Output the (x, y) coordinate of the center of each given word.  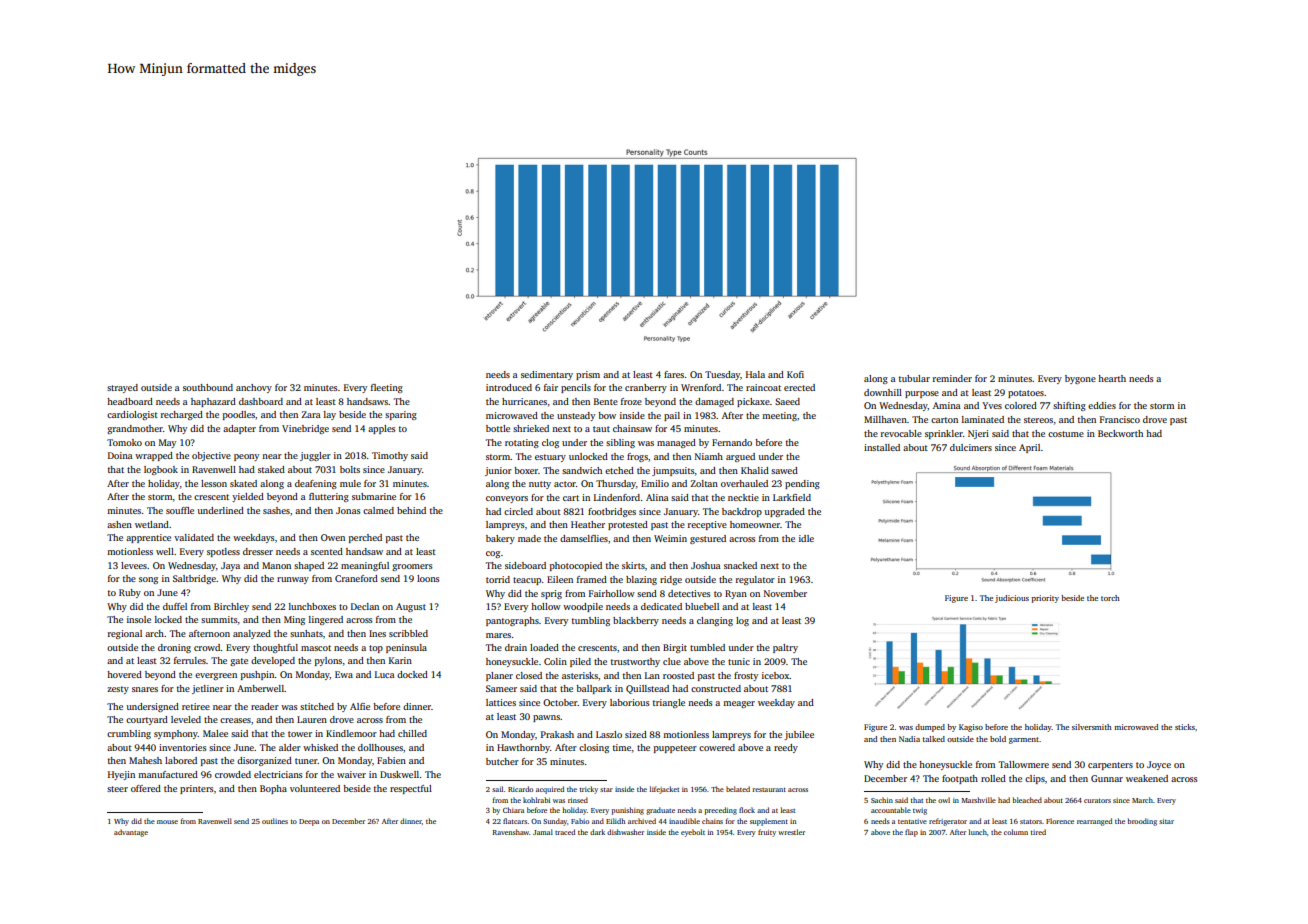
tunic (739, 661)
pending (802, 484)
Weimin (670, 538)
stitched (317, 706)
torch (1110, 598)
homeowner (755, 524)
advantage (131, 833)
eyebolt (693, 833)
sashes (276, 510)
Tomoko (124, 442)
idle (806, 538)
